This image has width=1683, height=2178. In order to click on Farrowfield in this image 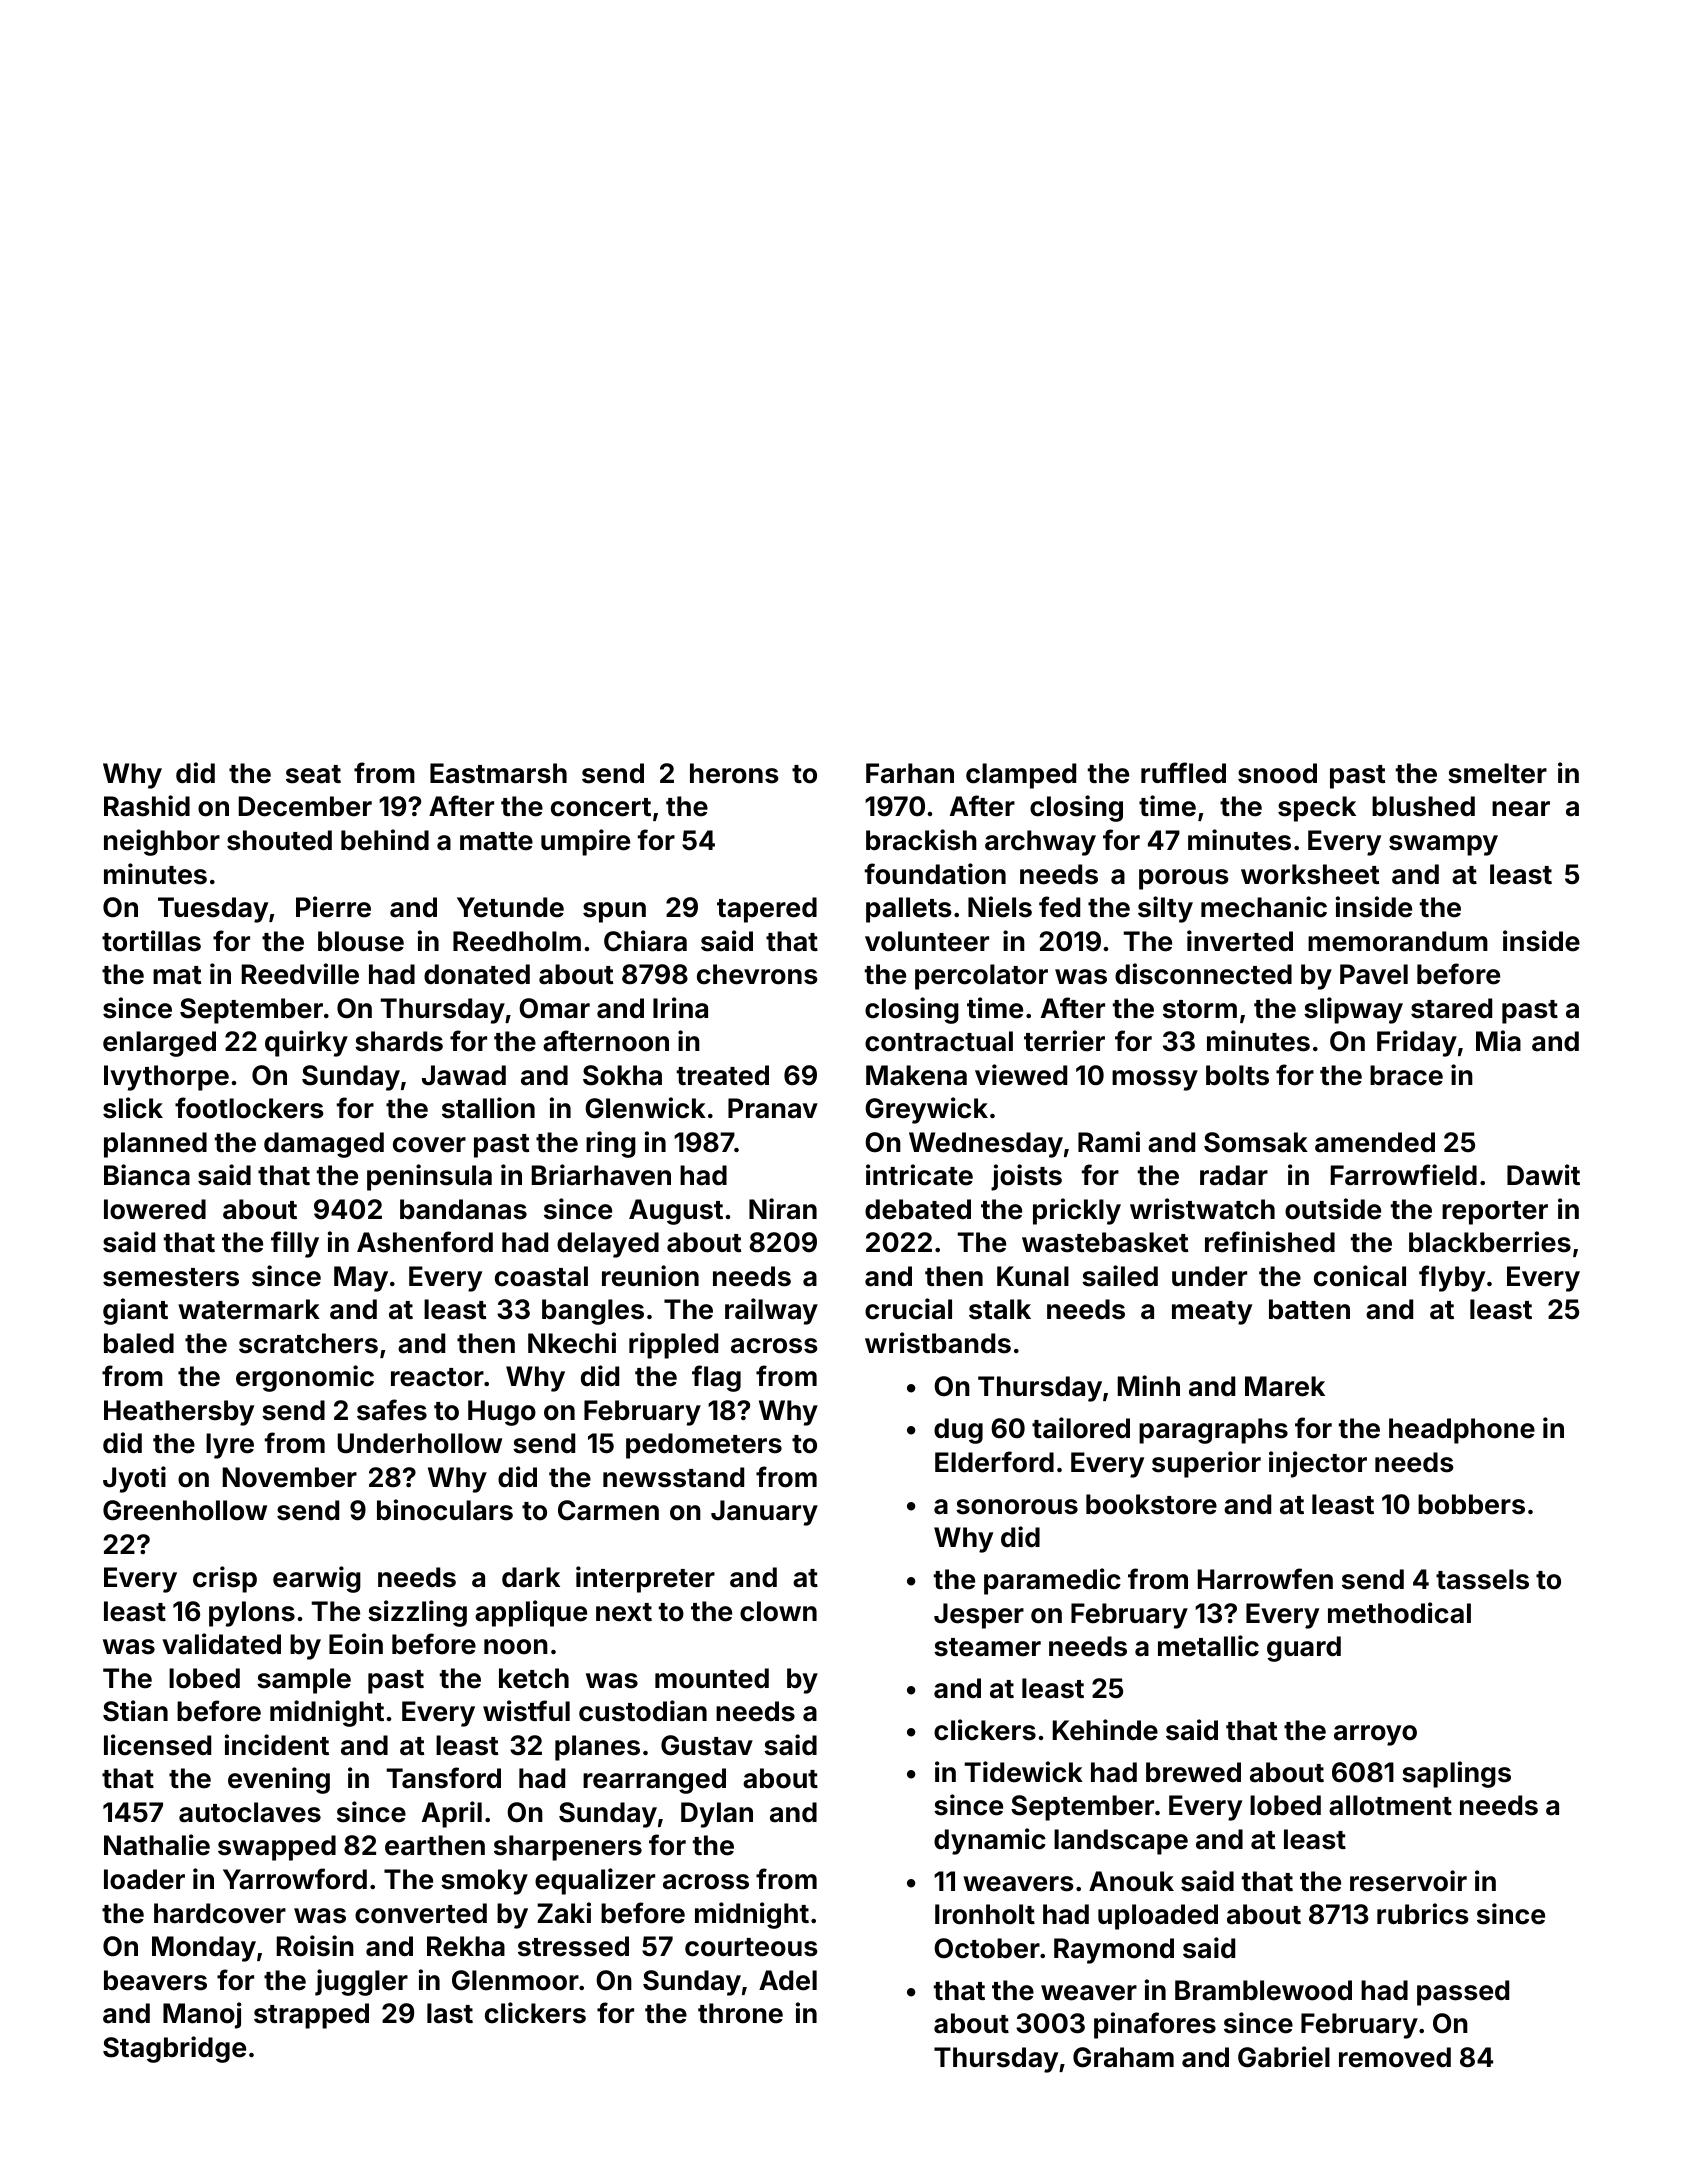, I will do `click(1404, 1175)`.
